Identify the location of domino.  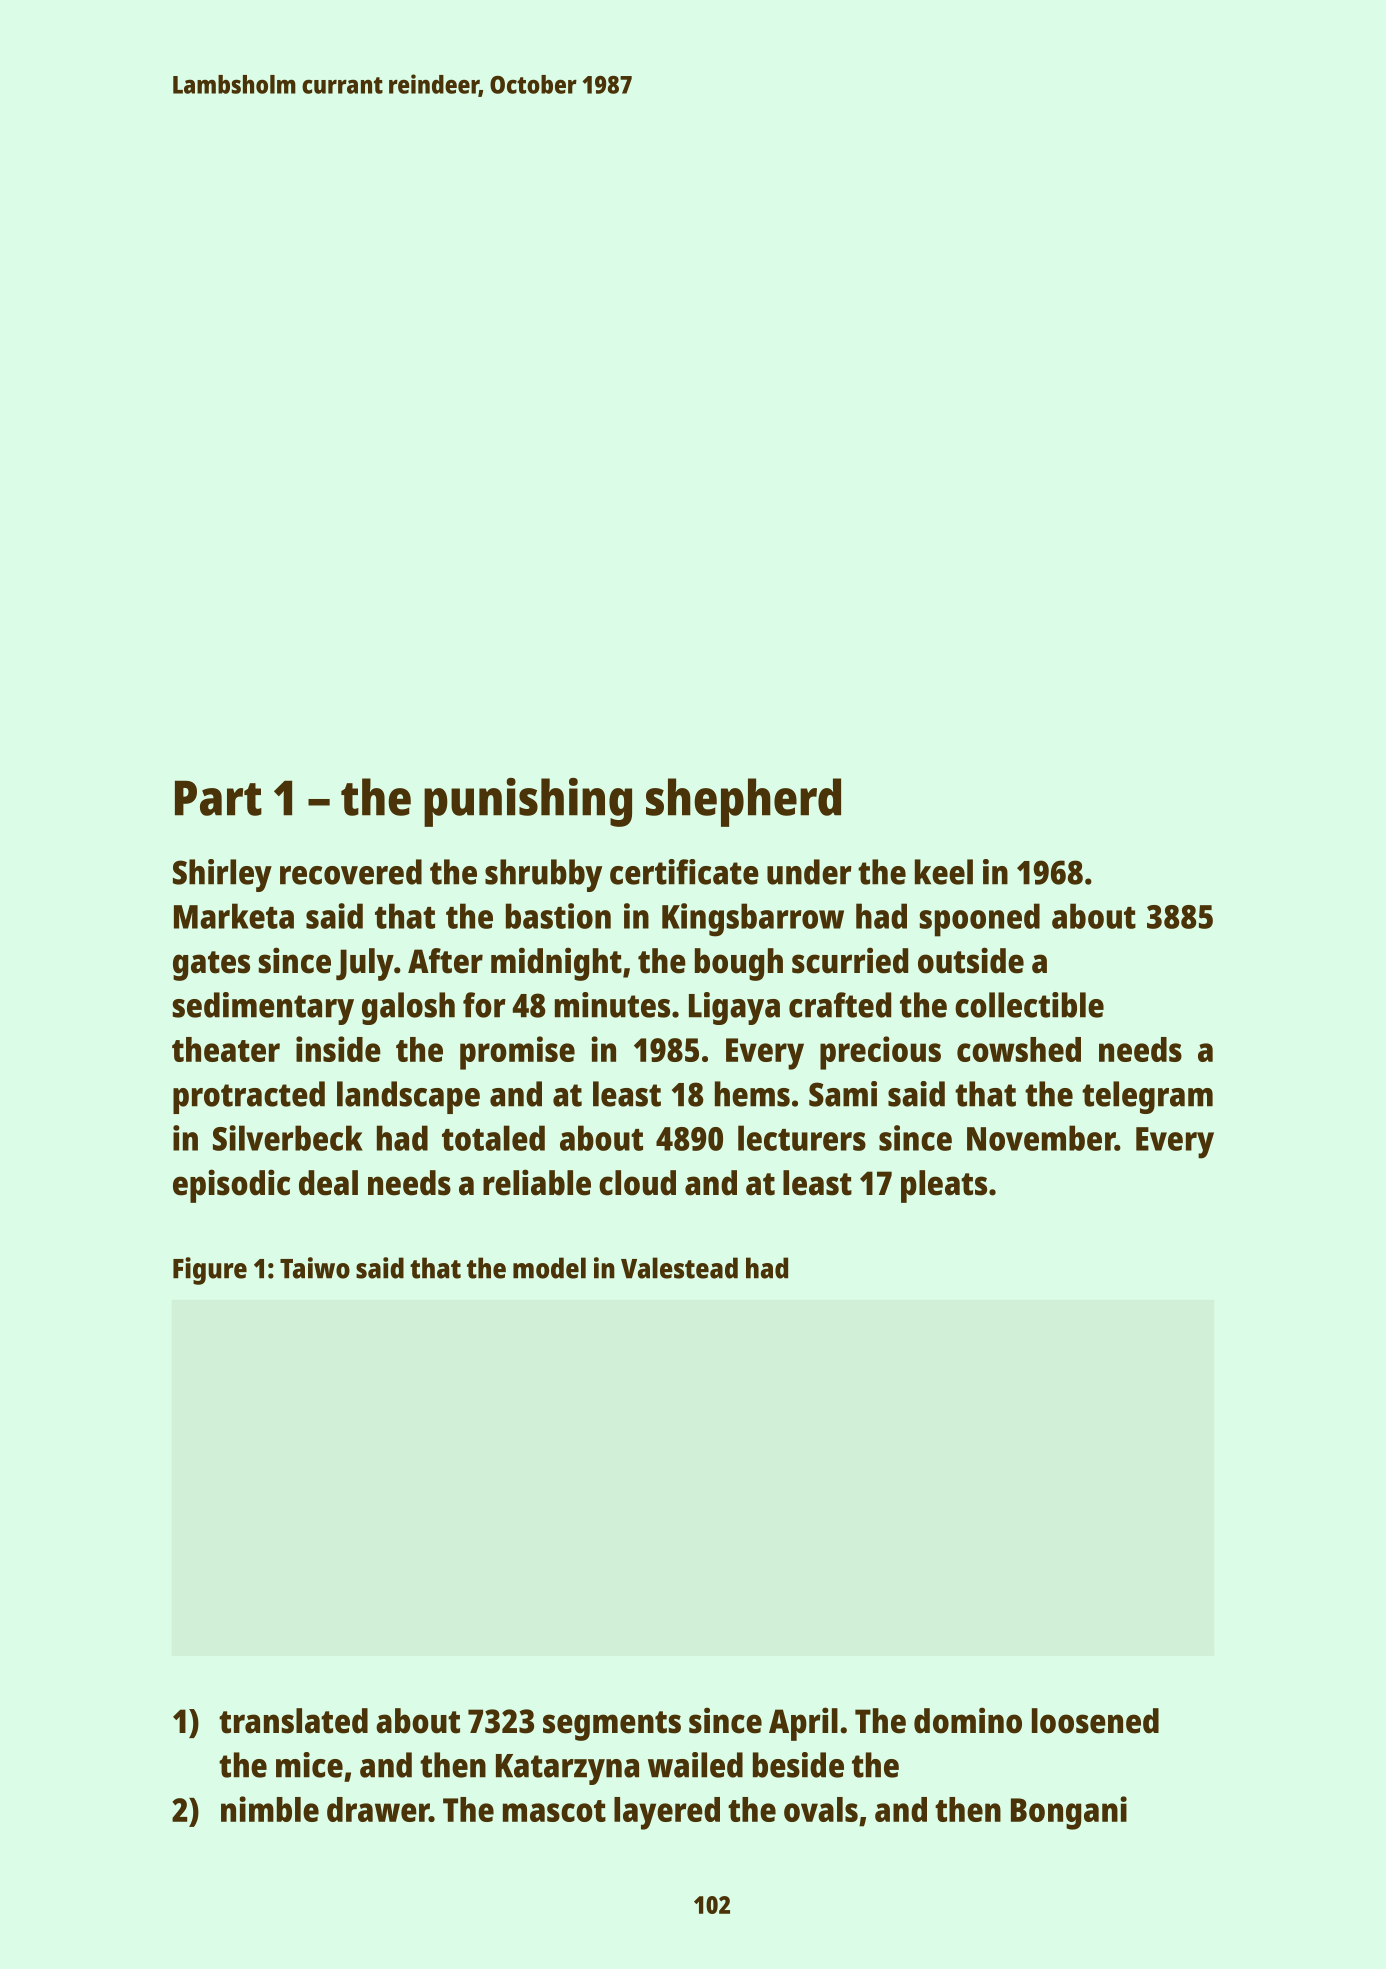
(968, 1720).
